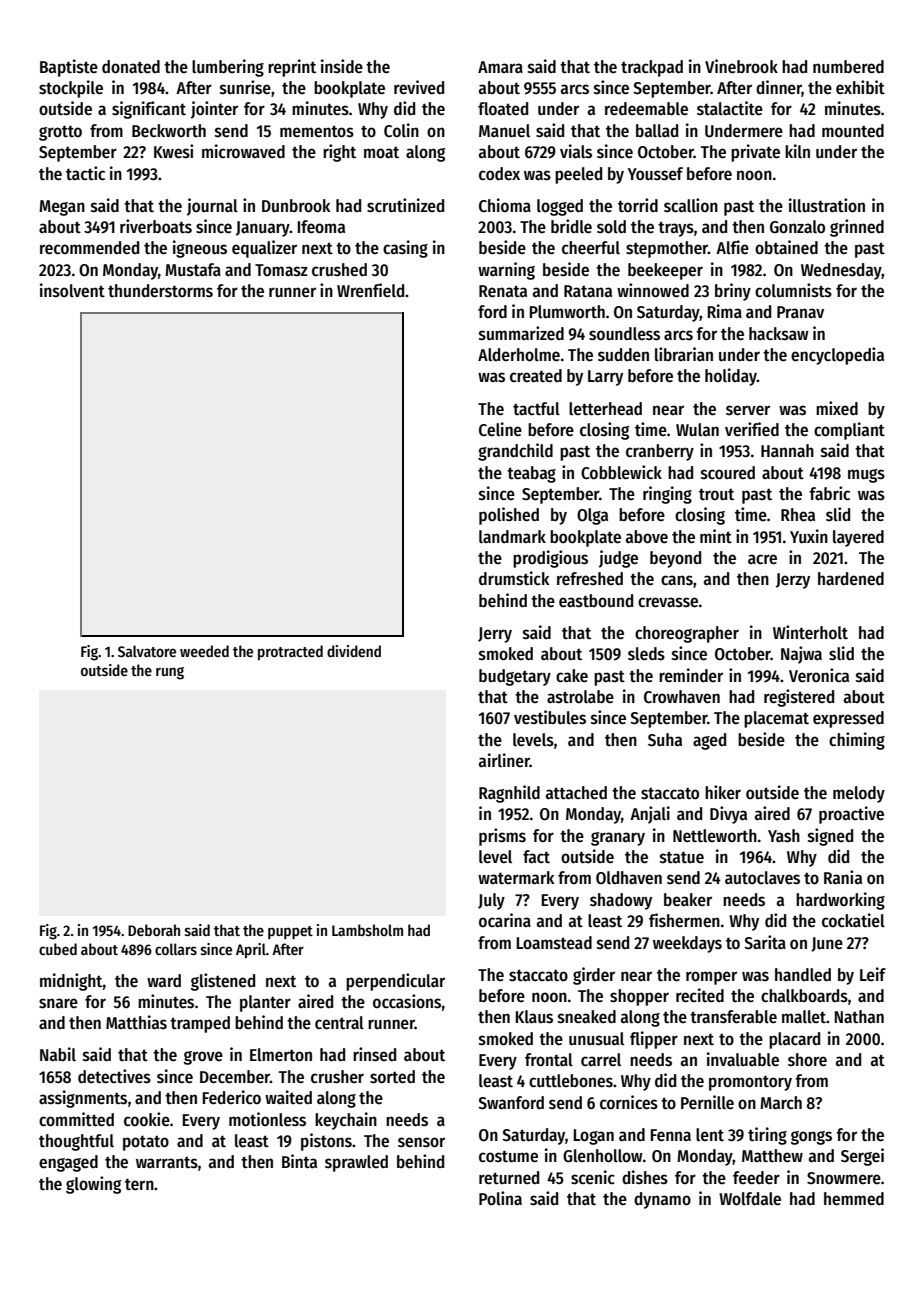 Image resolution: width=924 pixels, height=1308 pixels. Describe the element at coordinates (499, 174) in the screenshot. I see `codex` at that location.
